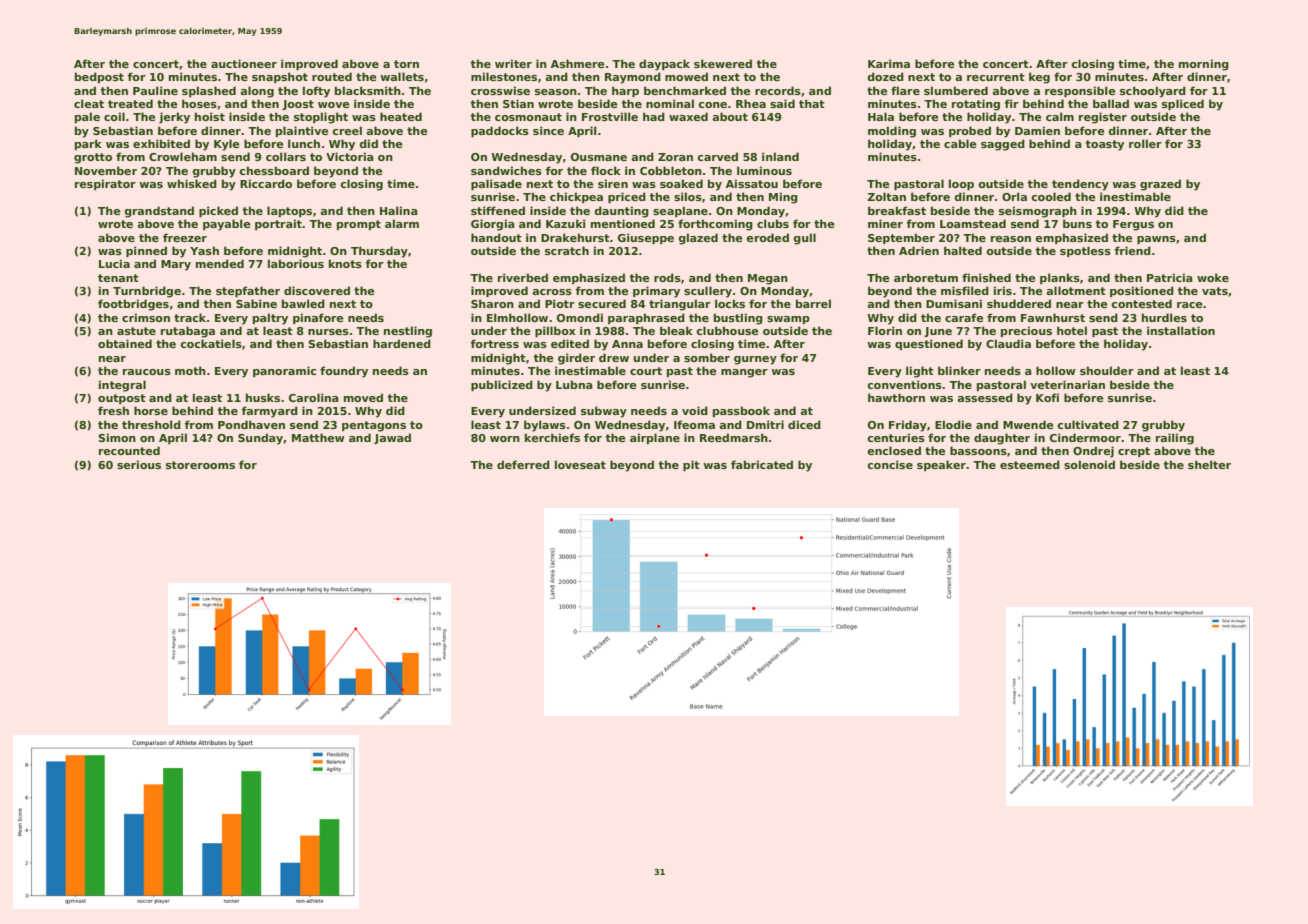 The width and height of the document is (1308, 924). Describe the element at coordinates (298, 105) in the document. I see `Joost` at that location.
